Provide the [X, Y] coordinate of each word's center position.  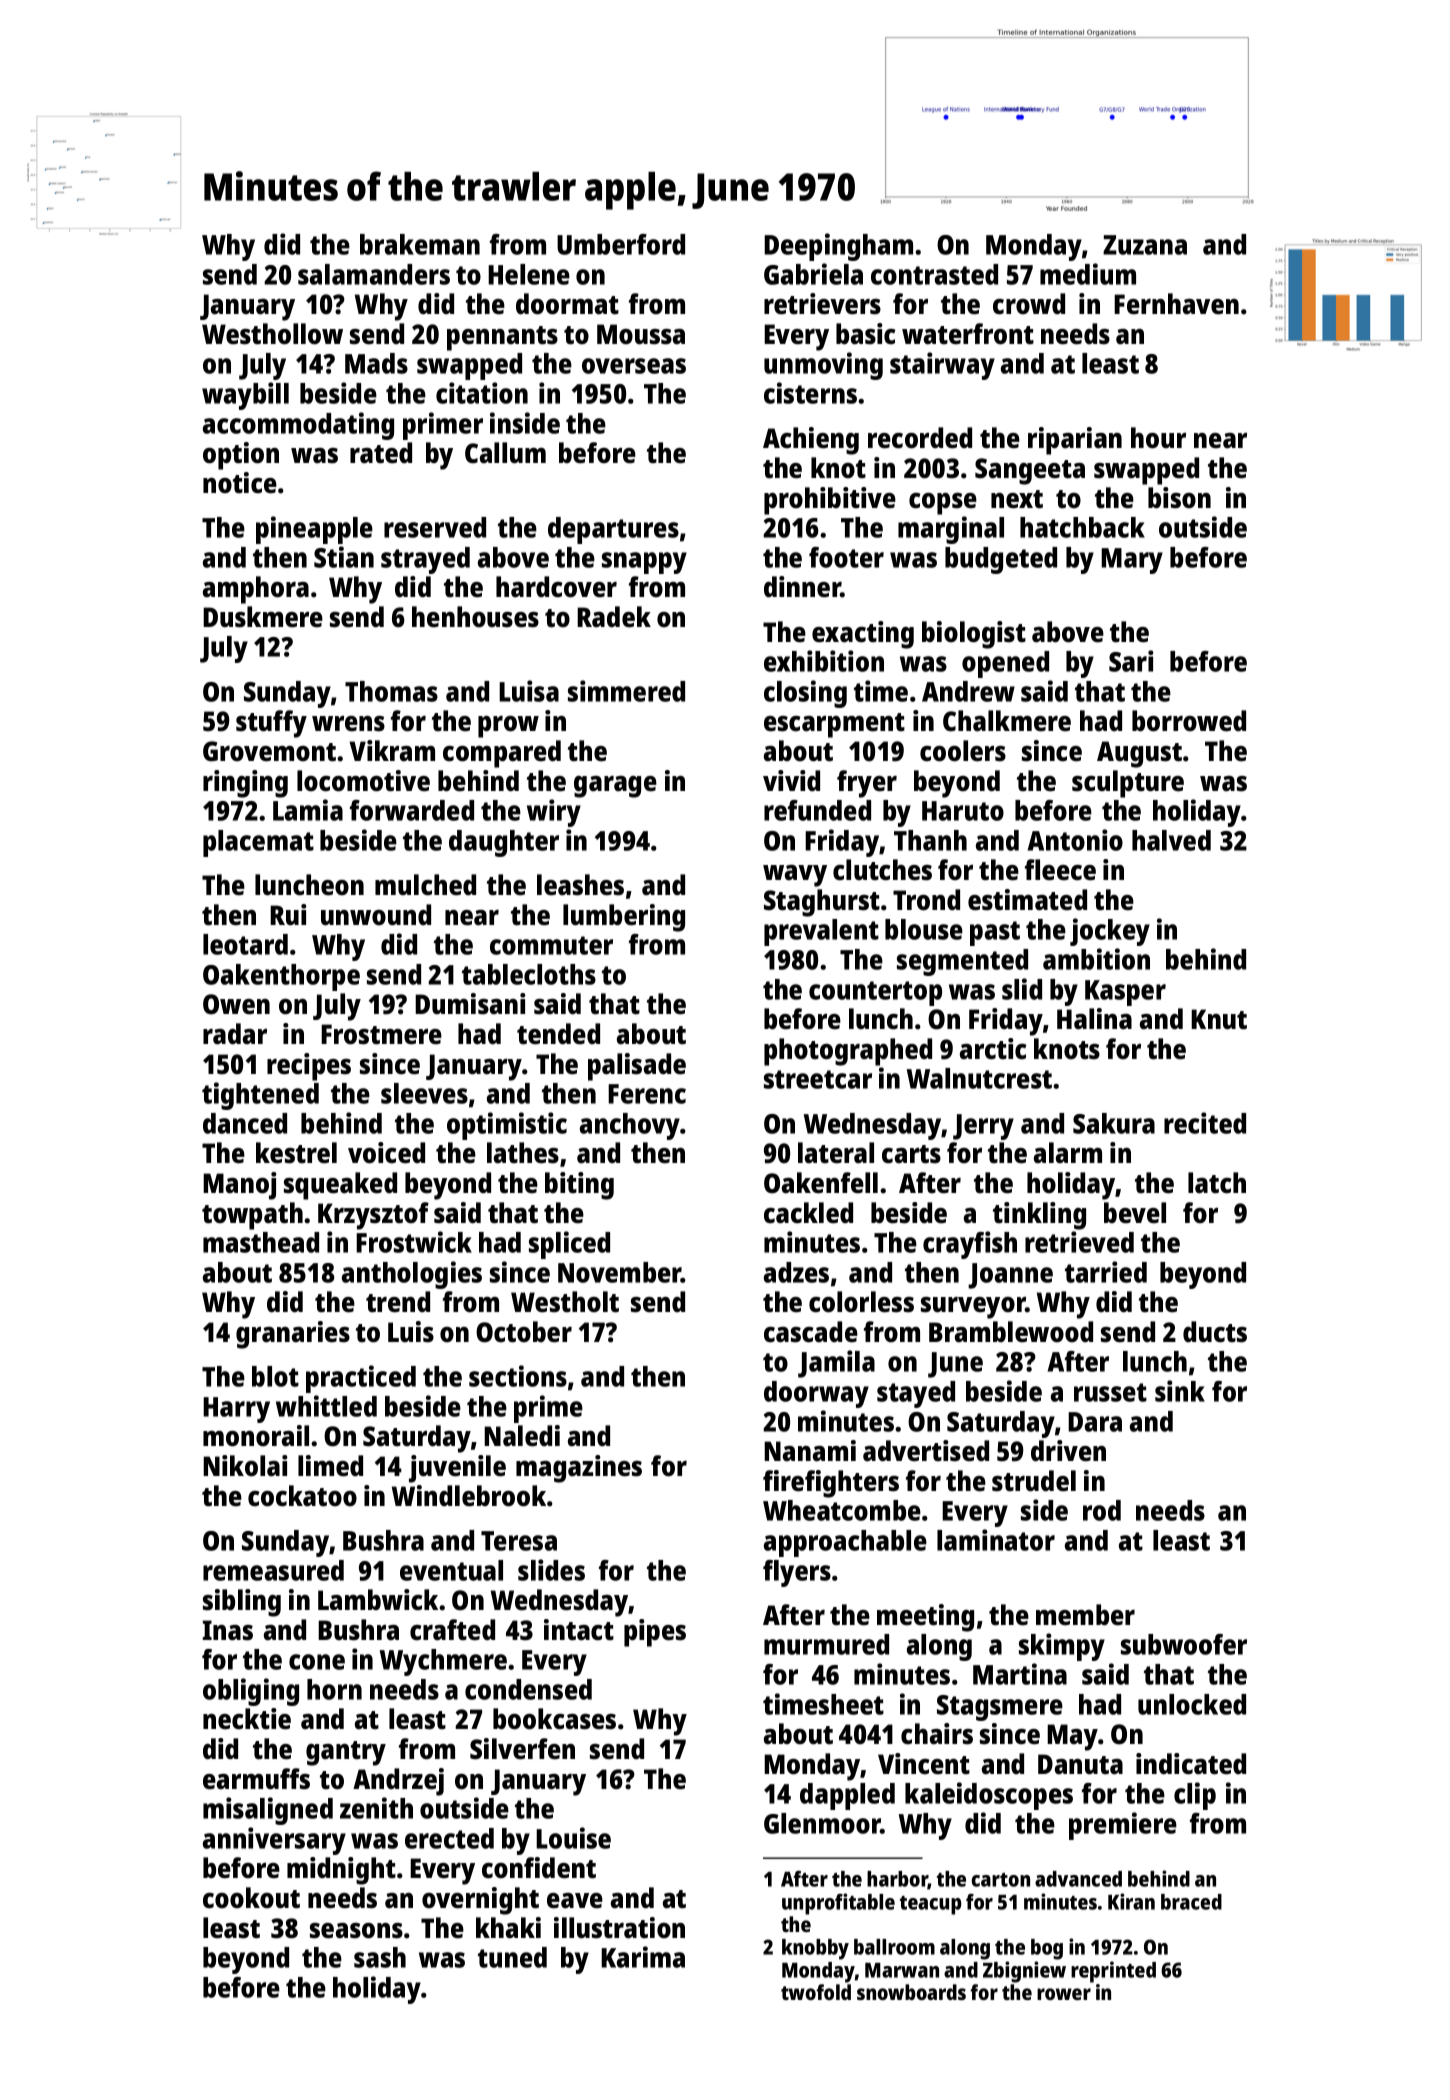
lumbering [624, 918]
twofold [816, 1992]
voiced [386, 1153]
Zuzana [1145, 245]
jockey [1110, 932]
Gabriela [813, 274]
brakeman [420, 244]
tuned [512, 1957]
